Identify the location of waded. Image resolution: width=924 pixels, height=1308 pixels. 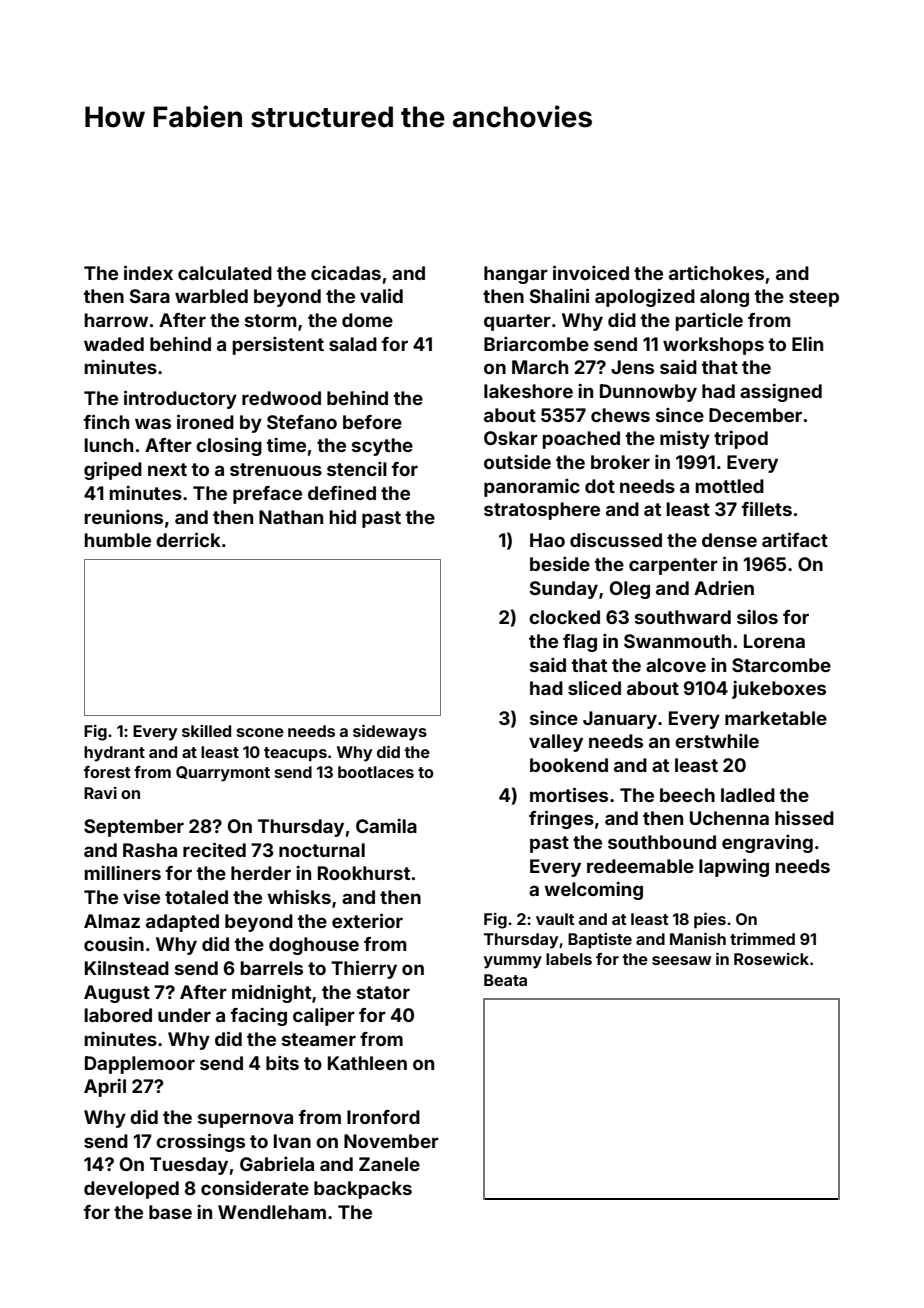
(114, 344).
